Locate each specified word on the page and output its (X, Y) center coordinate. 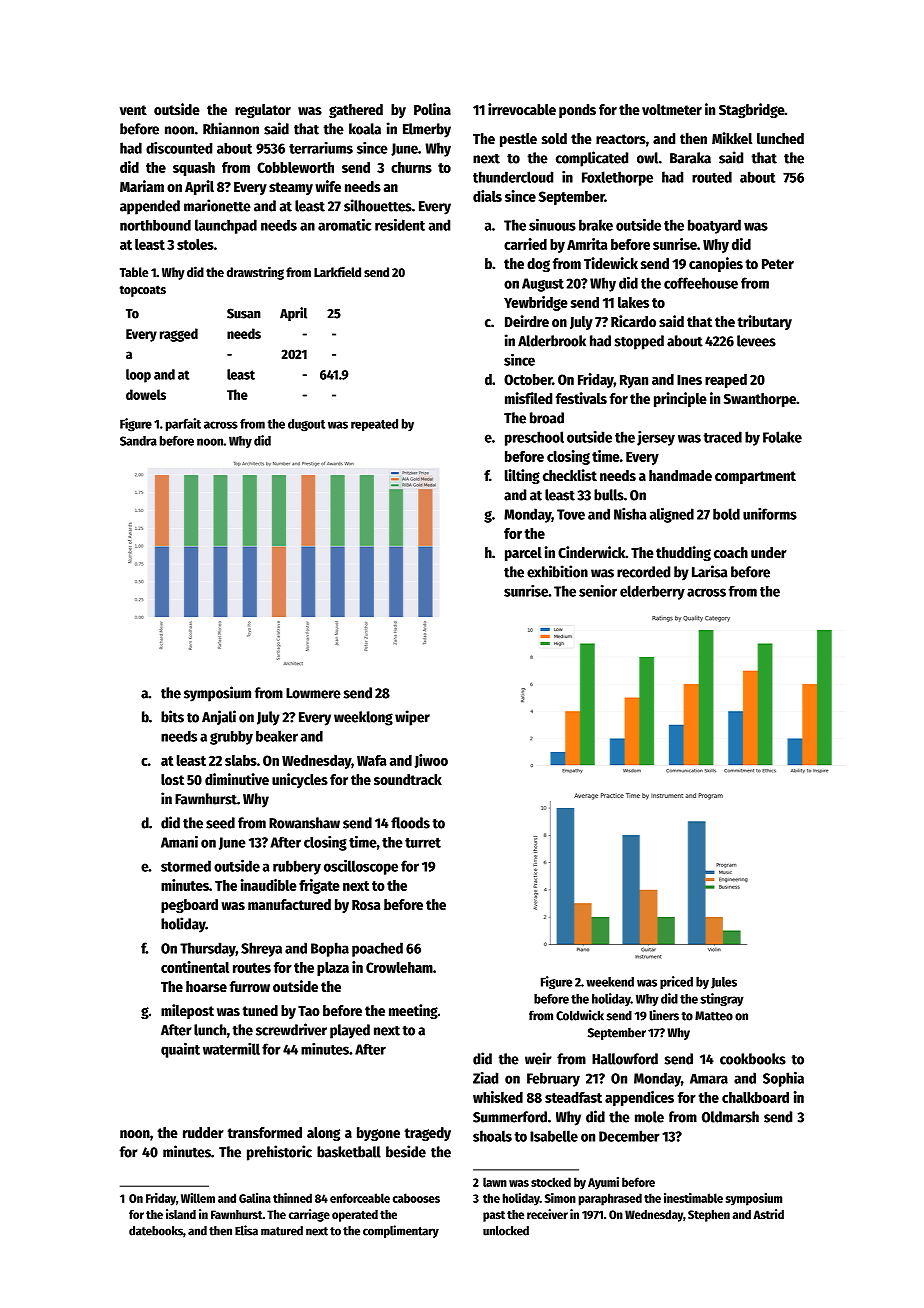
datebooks (156, 1231)
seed (220, 823)
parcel (523, 554)
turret (423, 843)
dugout (306, 425)
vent (133, 110)
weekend (610, 982)
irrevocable (522, 109)
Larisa (709, 571)
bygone (378, 1134)
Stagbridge (751, 110)
